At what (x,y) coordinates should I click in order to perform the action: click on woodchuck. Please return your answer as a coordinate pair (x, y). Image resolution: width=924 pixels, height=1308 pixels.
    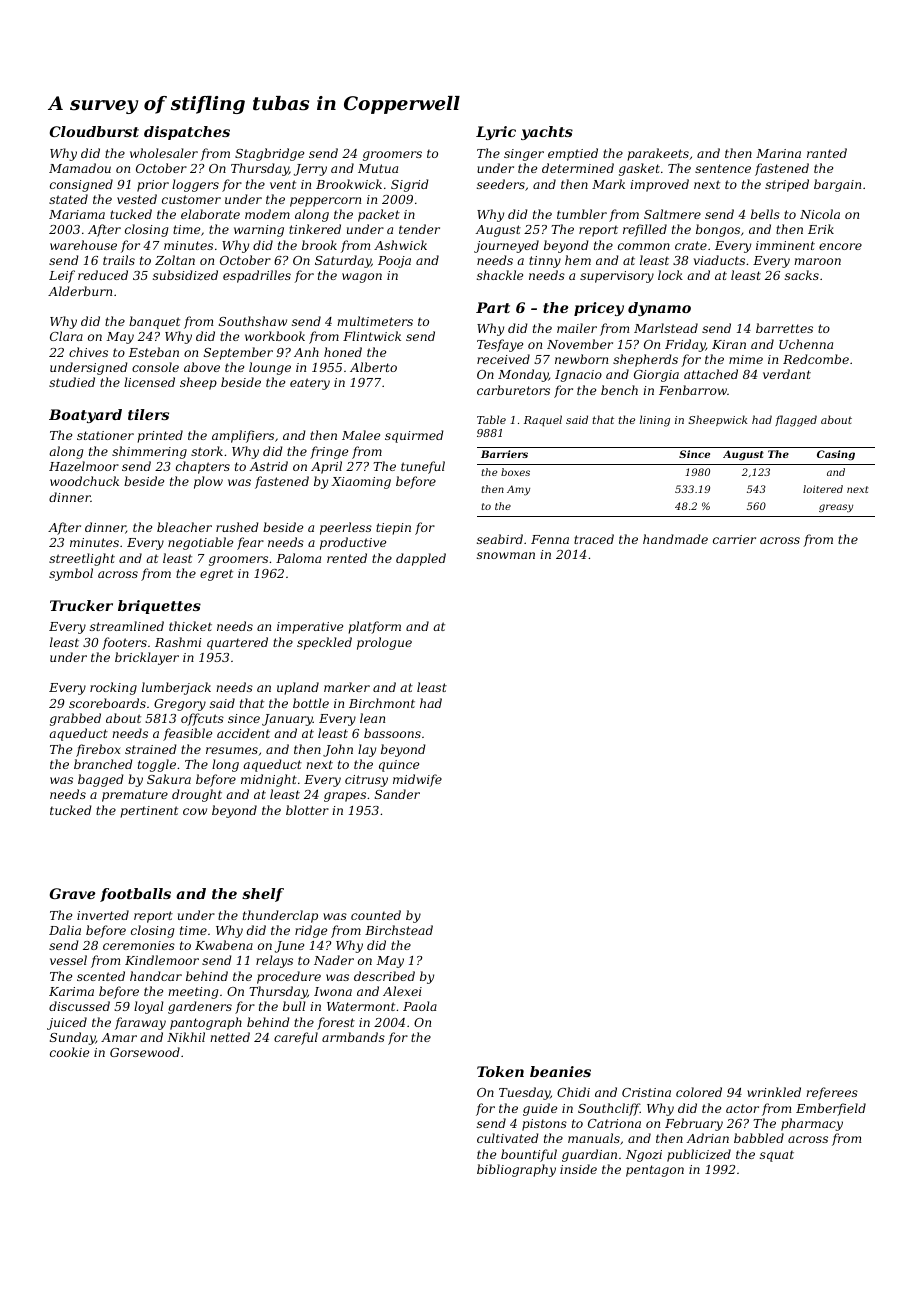
    Looking at the image, I should click on (84, 481).
